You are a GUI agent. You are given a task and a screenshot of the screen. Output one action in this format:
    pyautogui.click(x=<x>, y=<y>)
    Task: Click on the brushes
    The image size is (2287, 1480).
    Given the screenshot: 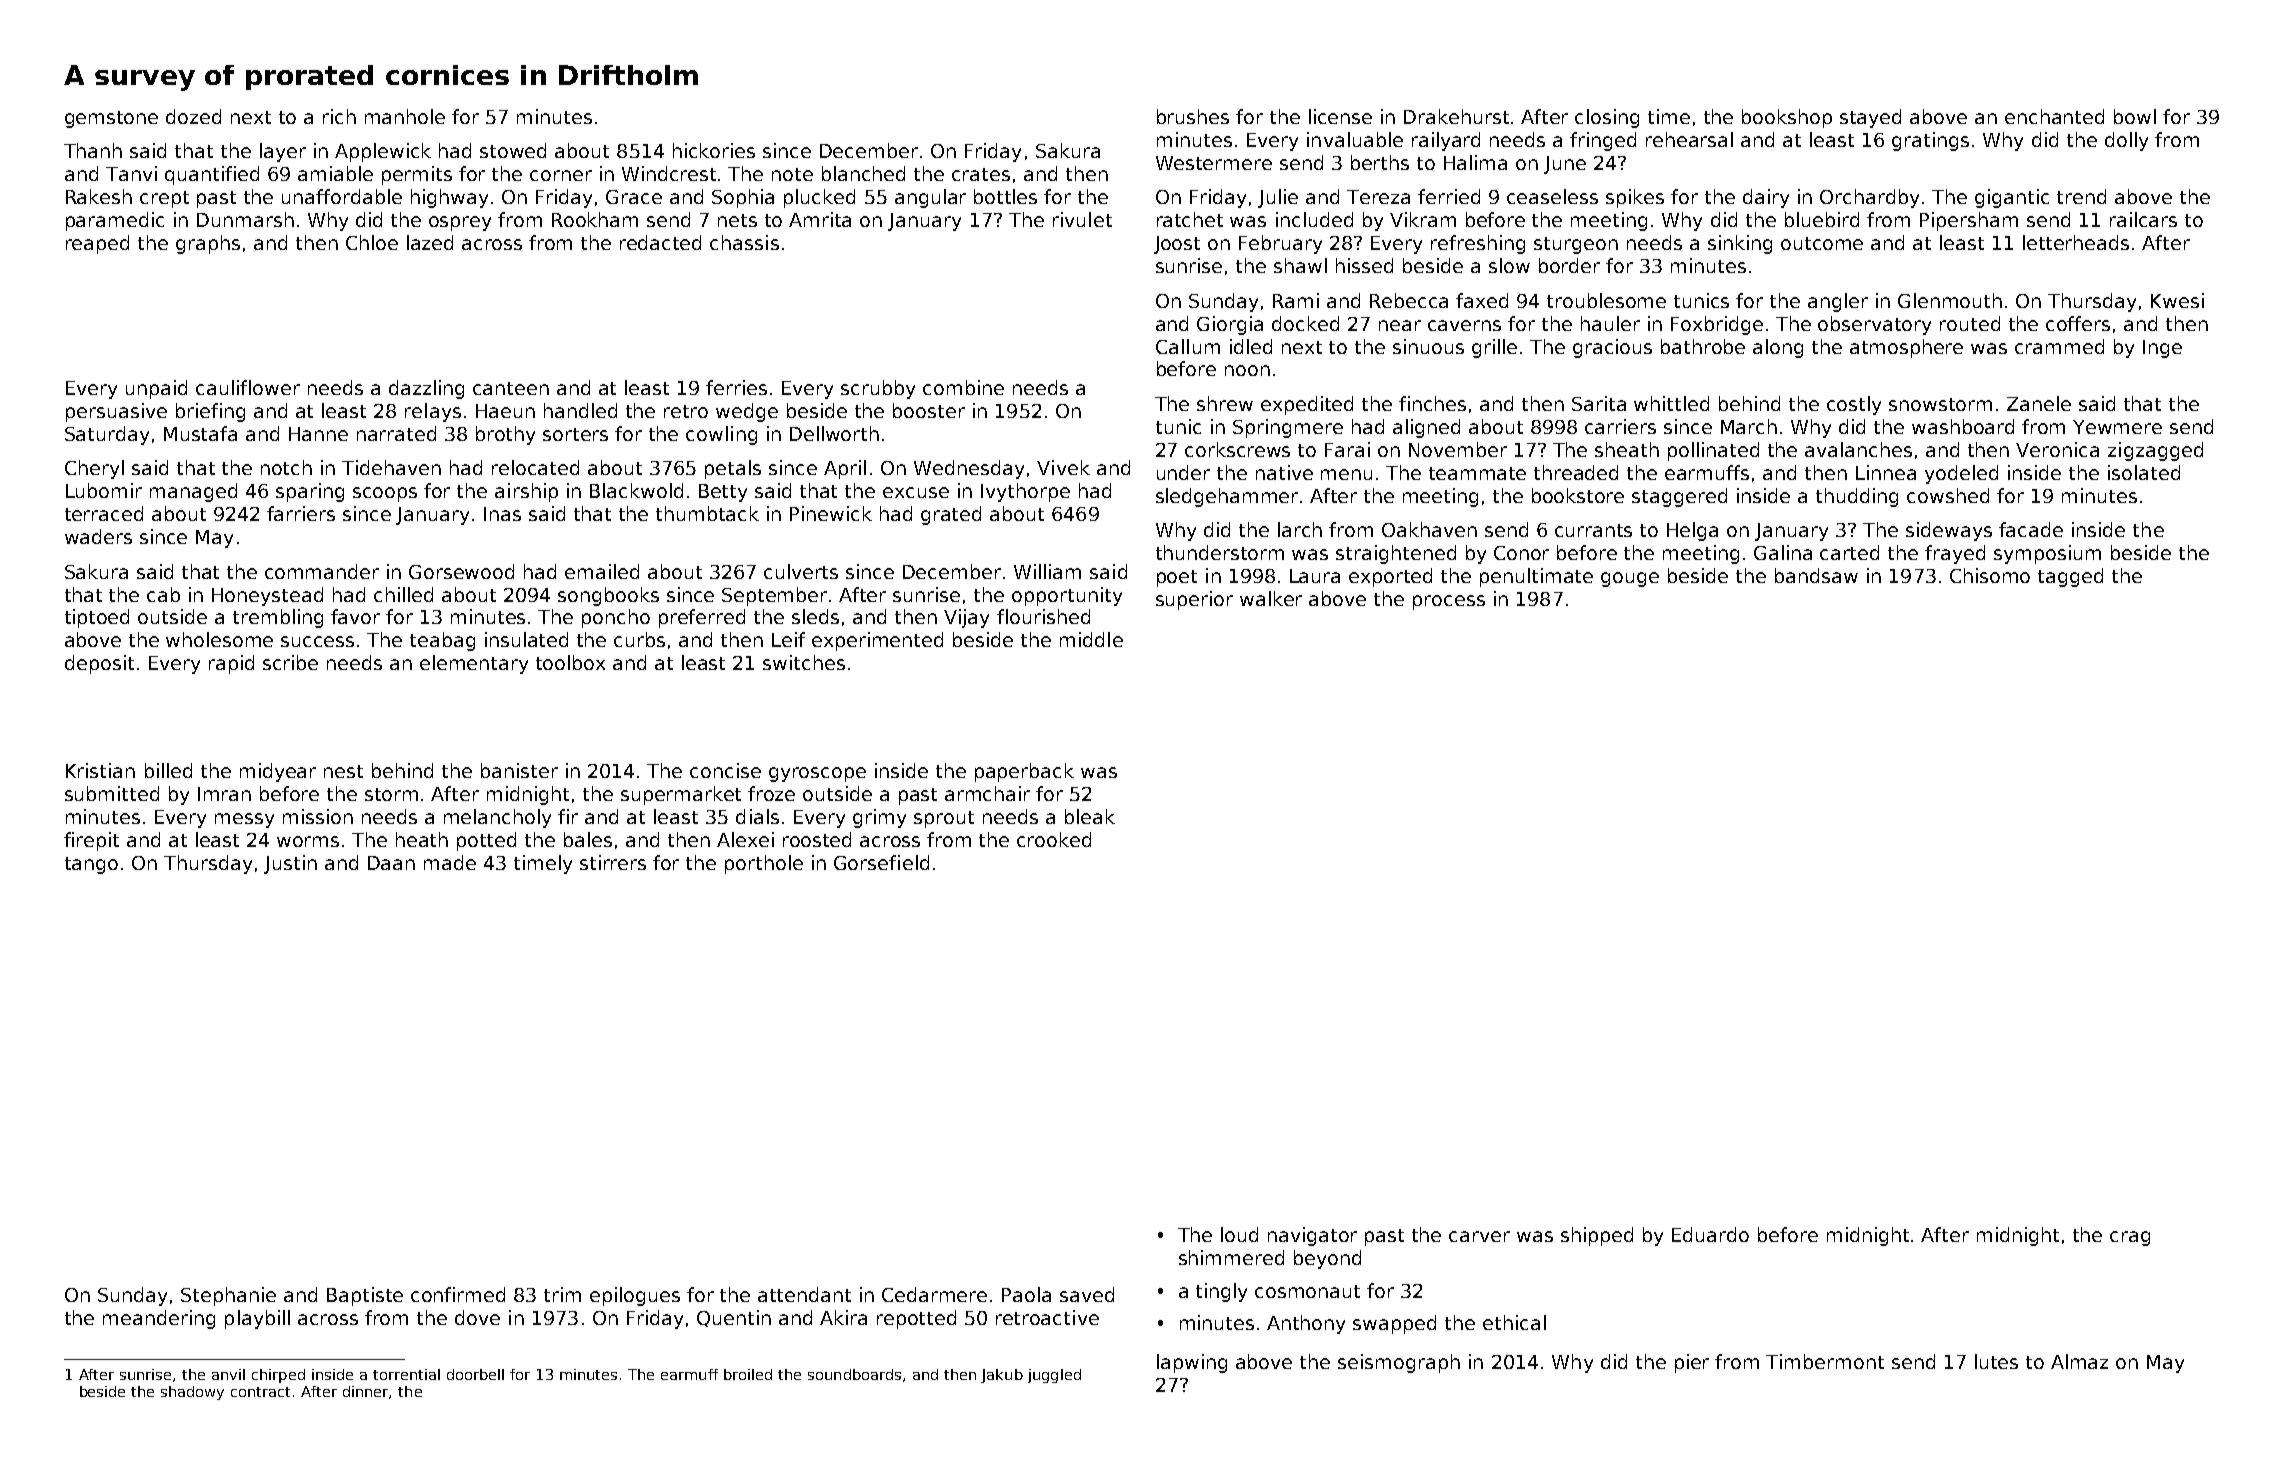 What is the action you would take?
    pyautogui.click(x=1193, y=116)
